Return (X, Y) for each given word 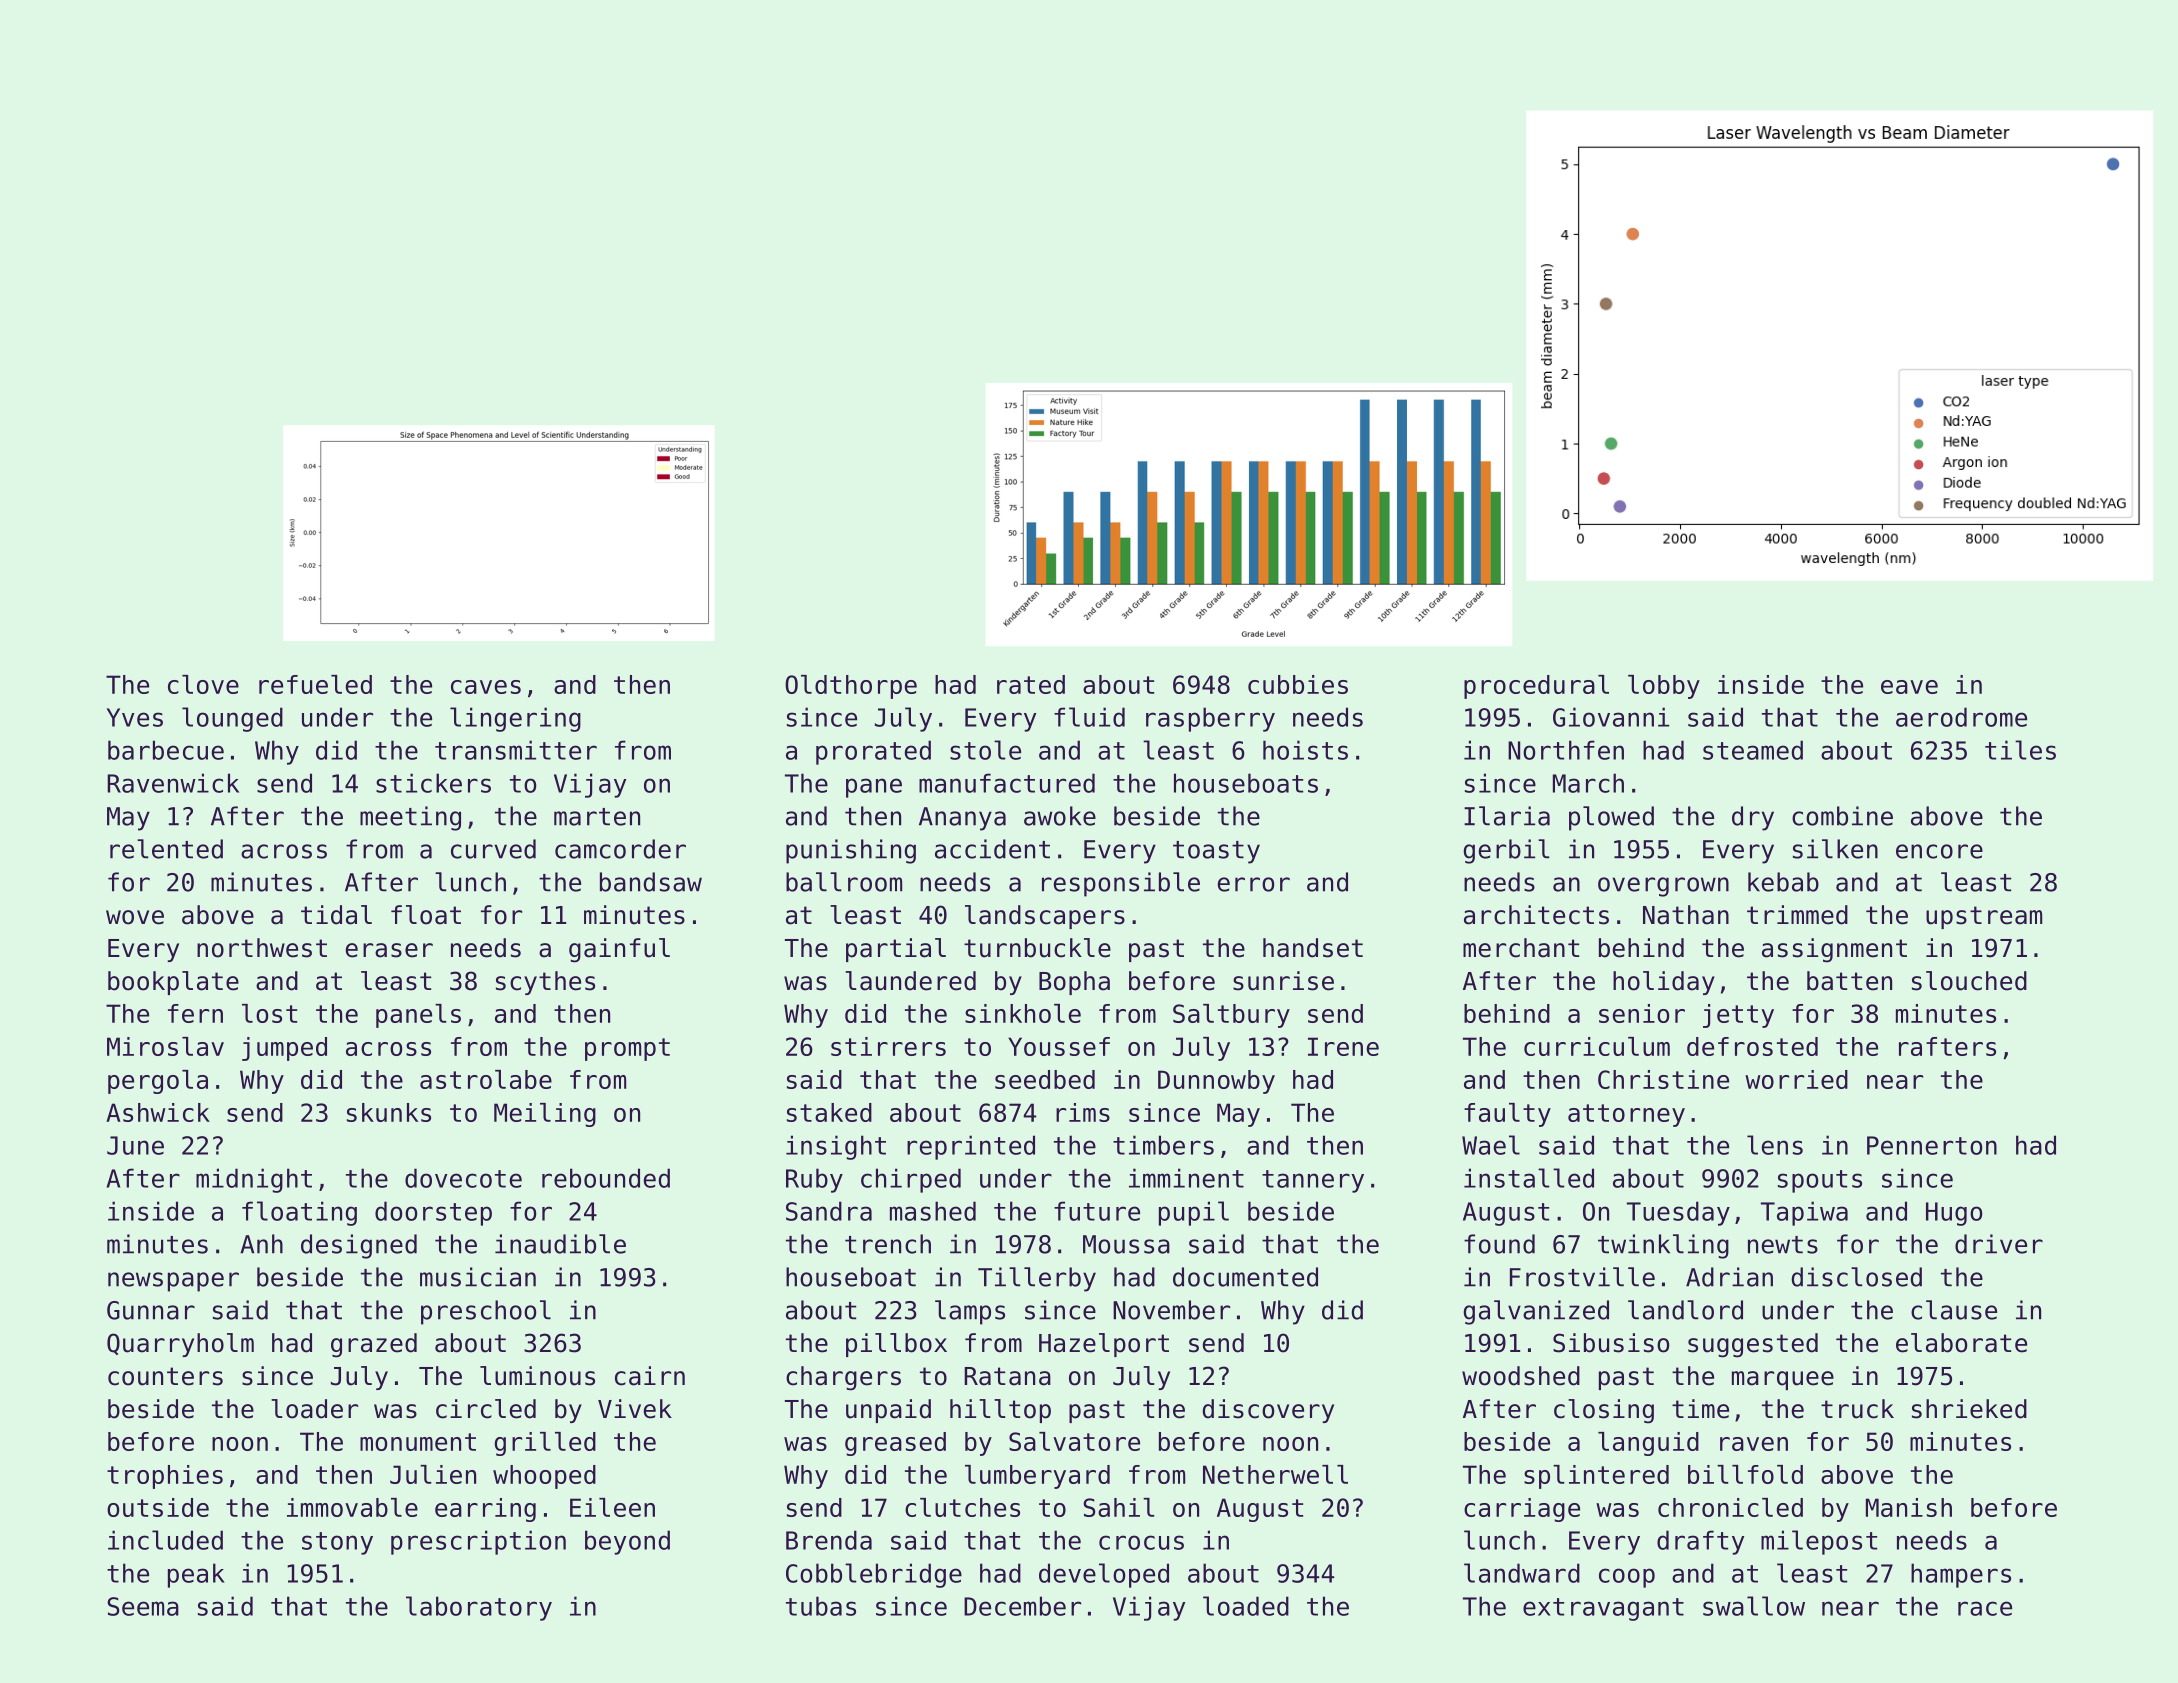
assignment (1834, 950)
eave (1909, 687)
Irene (1343, 1046)
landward (1522, 1573)
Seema (143, 1606)
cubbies (1298, 684)
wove (135, 917)
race (1985, 1608)
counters (165, 1376)
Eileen (612, 1507)
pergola (158, 1082)
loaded (1246, 1606)
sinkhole (1023, 1013)
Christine (1663, 1079)
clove (203, 684)
